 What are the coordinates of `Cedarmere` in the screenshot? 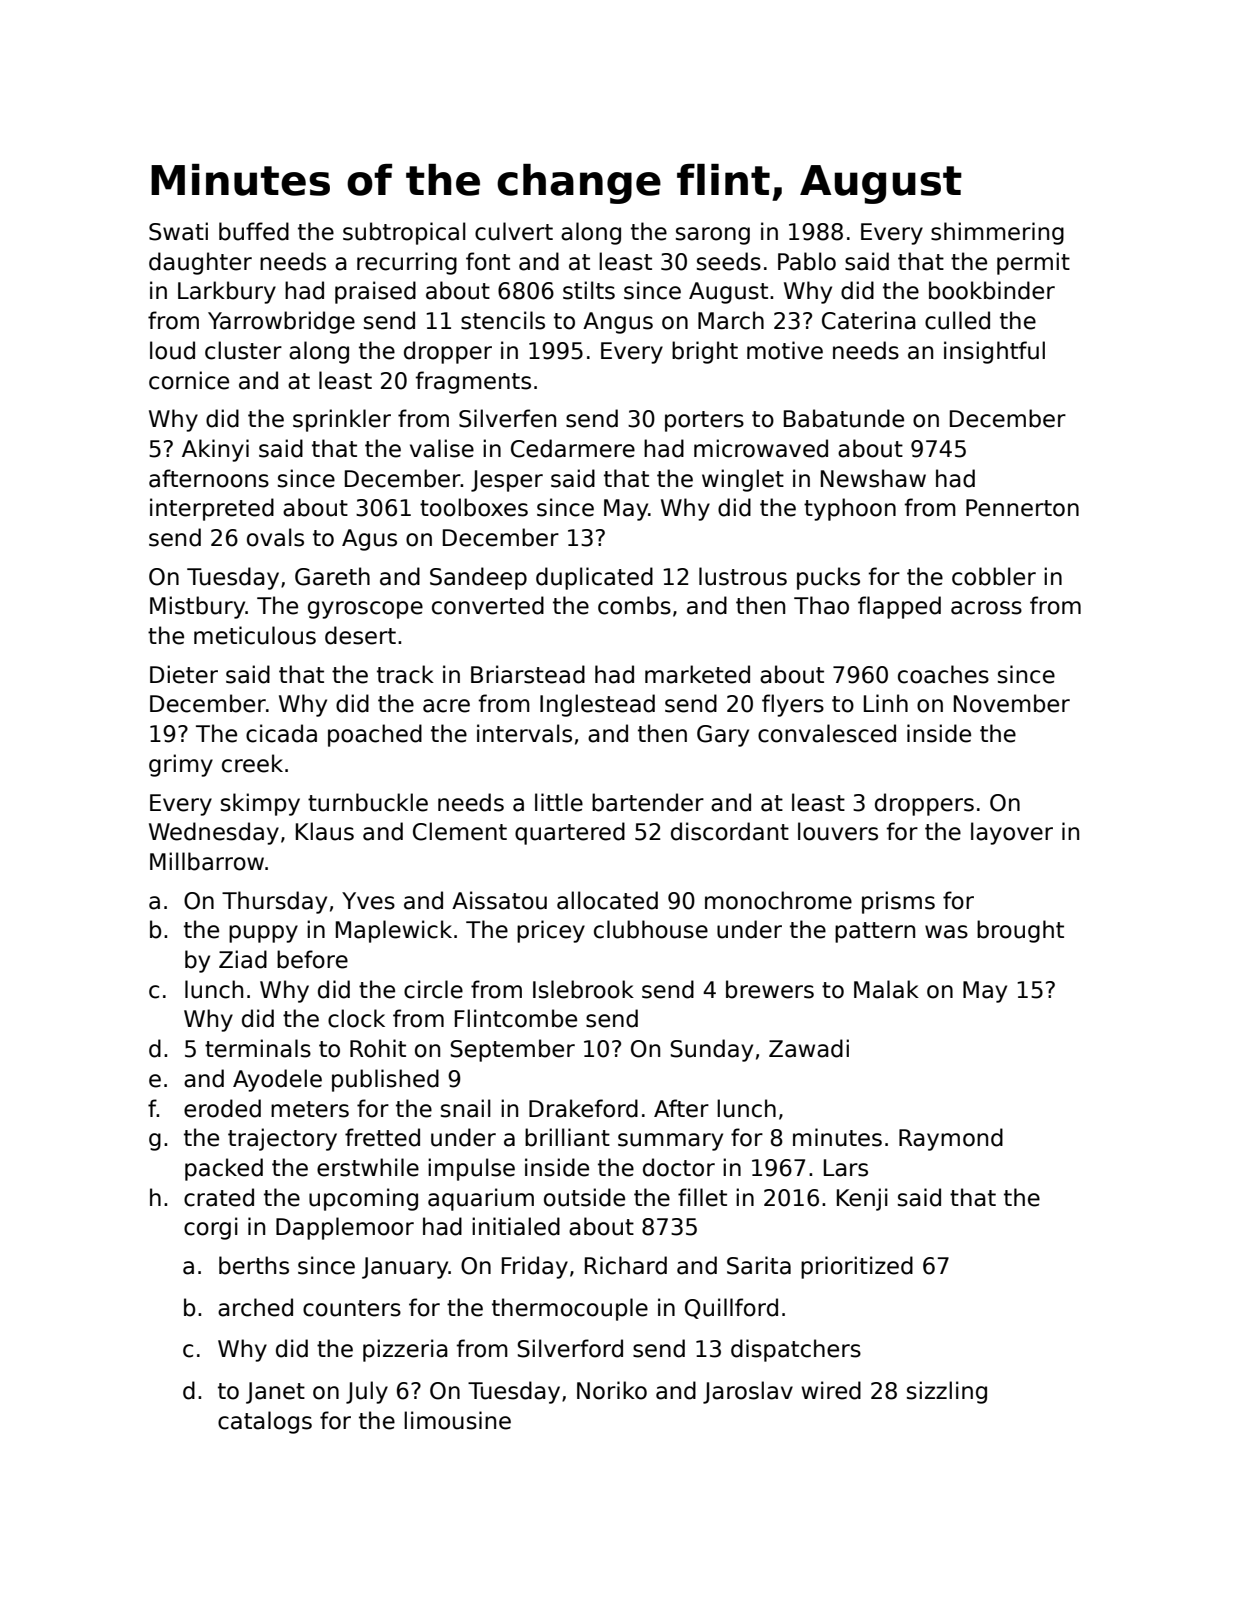 It's located at (573, 448).
